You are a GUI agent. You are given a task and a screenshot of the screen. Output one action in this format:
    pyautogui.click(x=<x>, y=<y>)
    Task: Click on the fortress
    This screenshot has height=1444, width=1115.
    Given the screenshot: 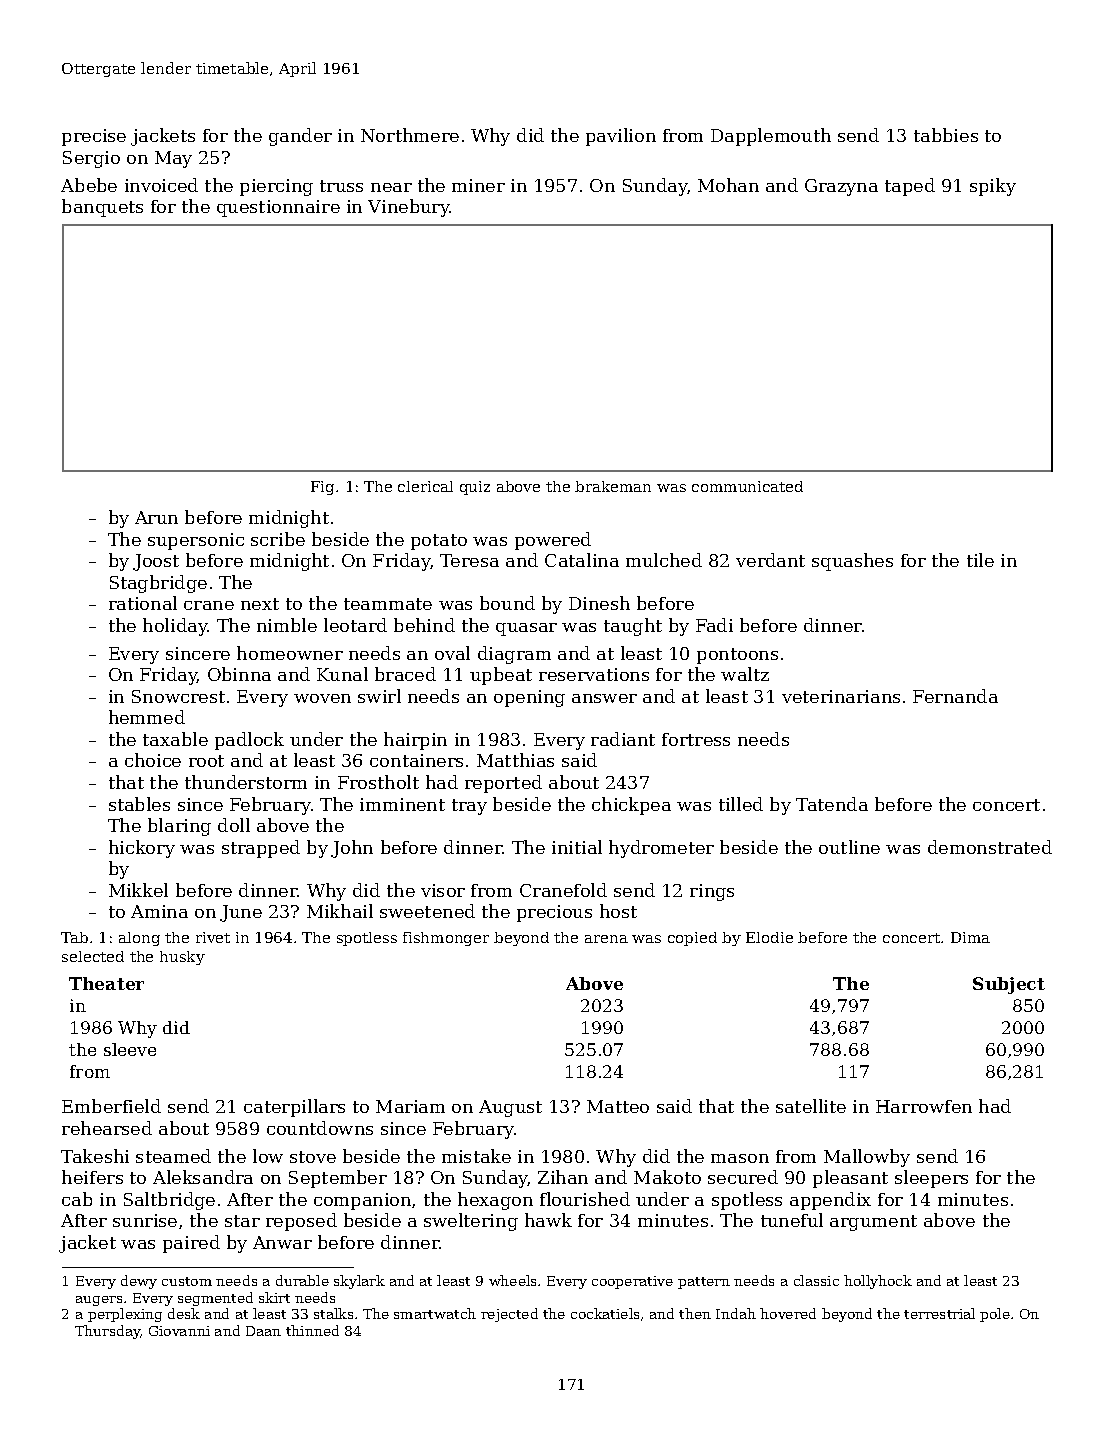 What is the action you would take?
    pyautogui.click(x=696, y=739)
